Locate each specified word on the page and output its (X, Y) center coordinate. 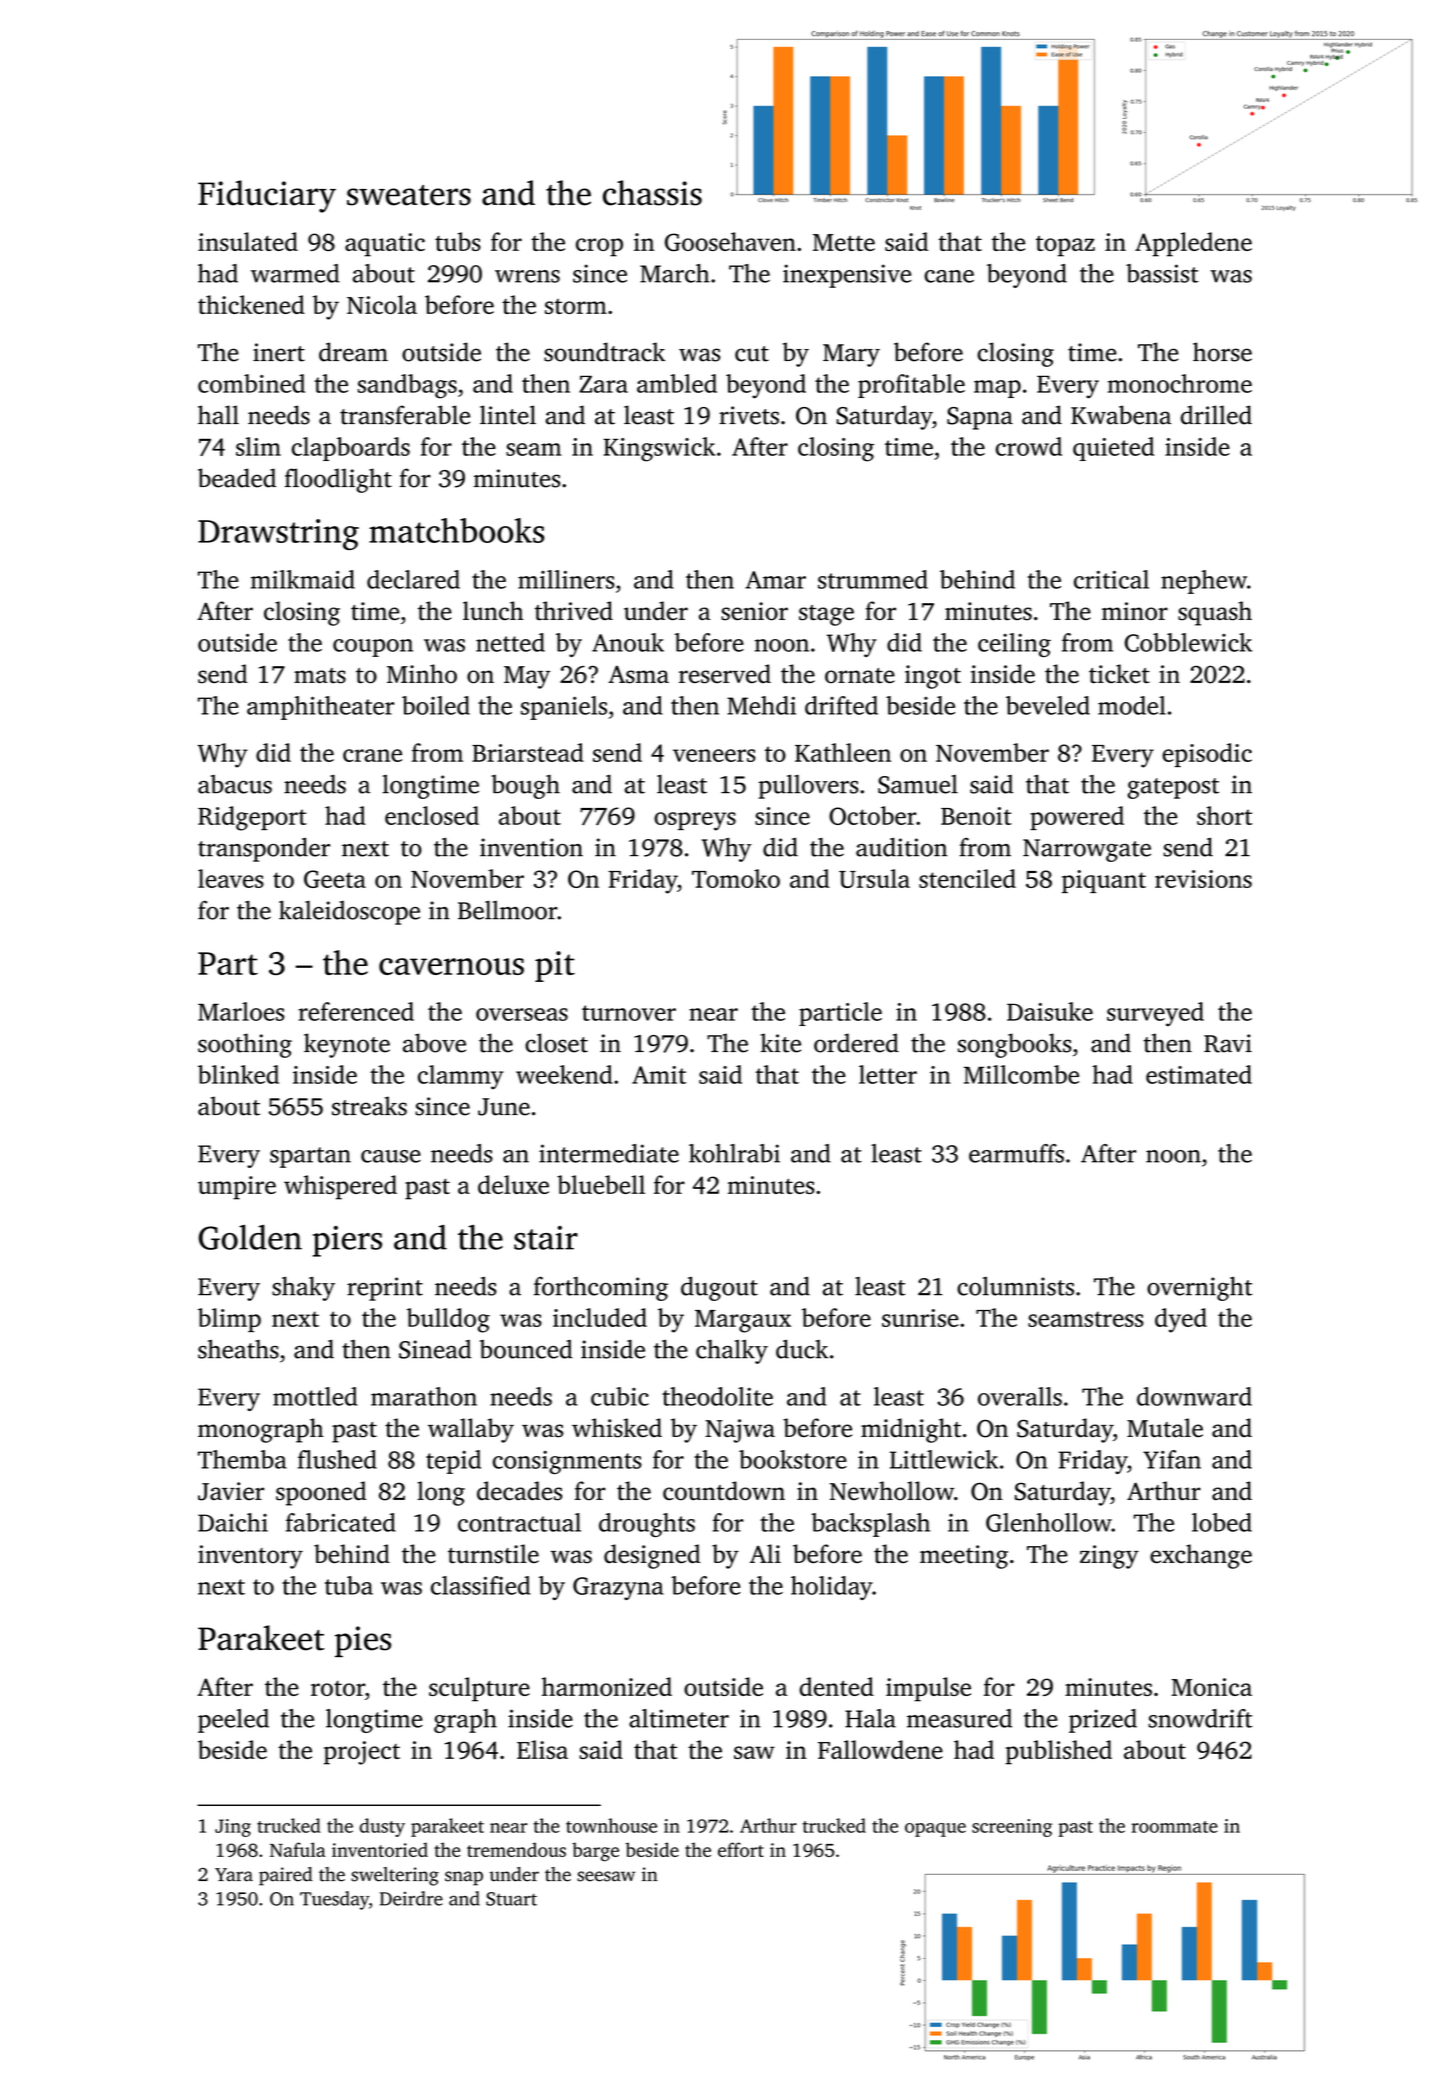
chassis (652, 193)
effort (741, 1849)
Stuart (511, 1899)
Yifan (1172, 1459)
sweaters (409, 195)
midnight (911, 1430)
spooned (321, 1493)
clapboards (351, 449)
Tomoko (736, 878)
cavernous (451, 966)
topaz (1065, 246)
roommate (1174, 1827)
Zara (603, 384)
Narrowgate (1087, 850)
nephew (1204, 582)
